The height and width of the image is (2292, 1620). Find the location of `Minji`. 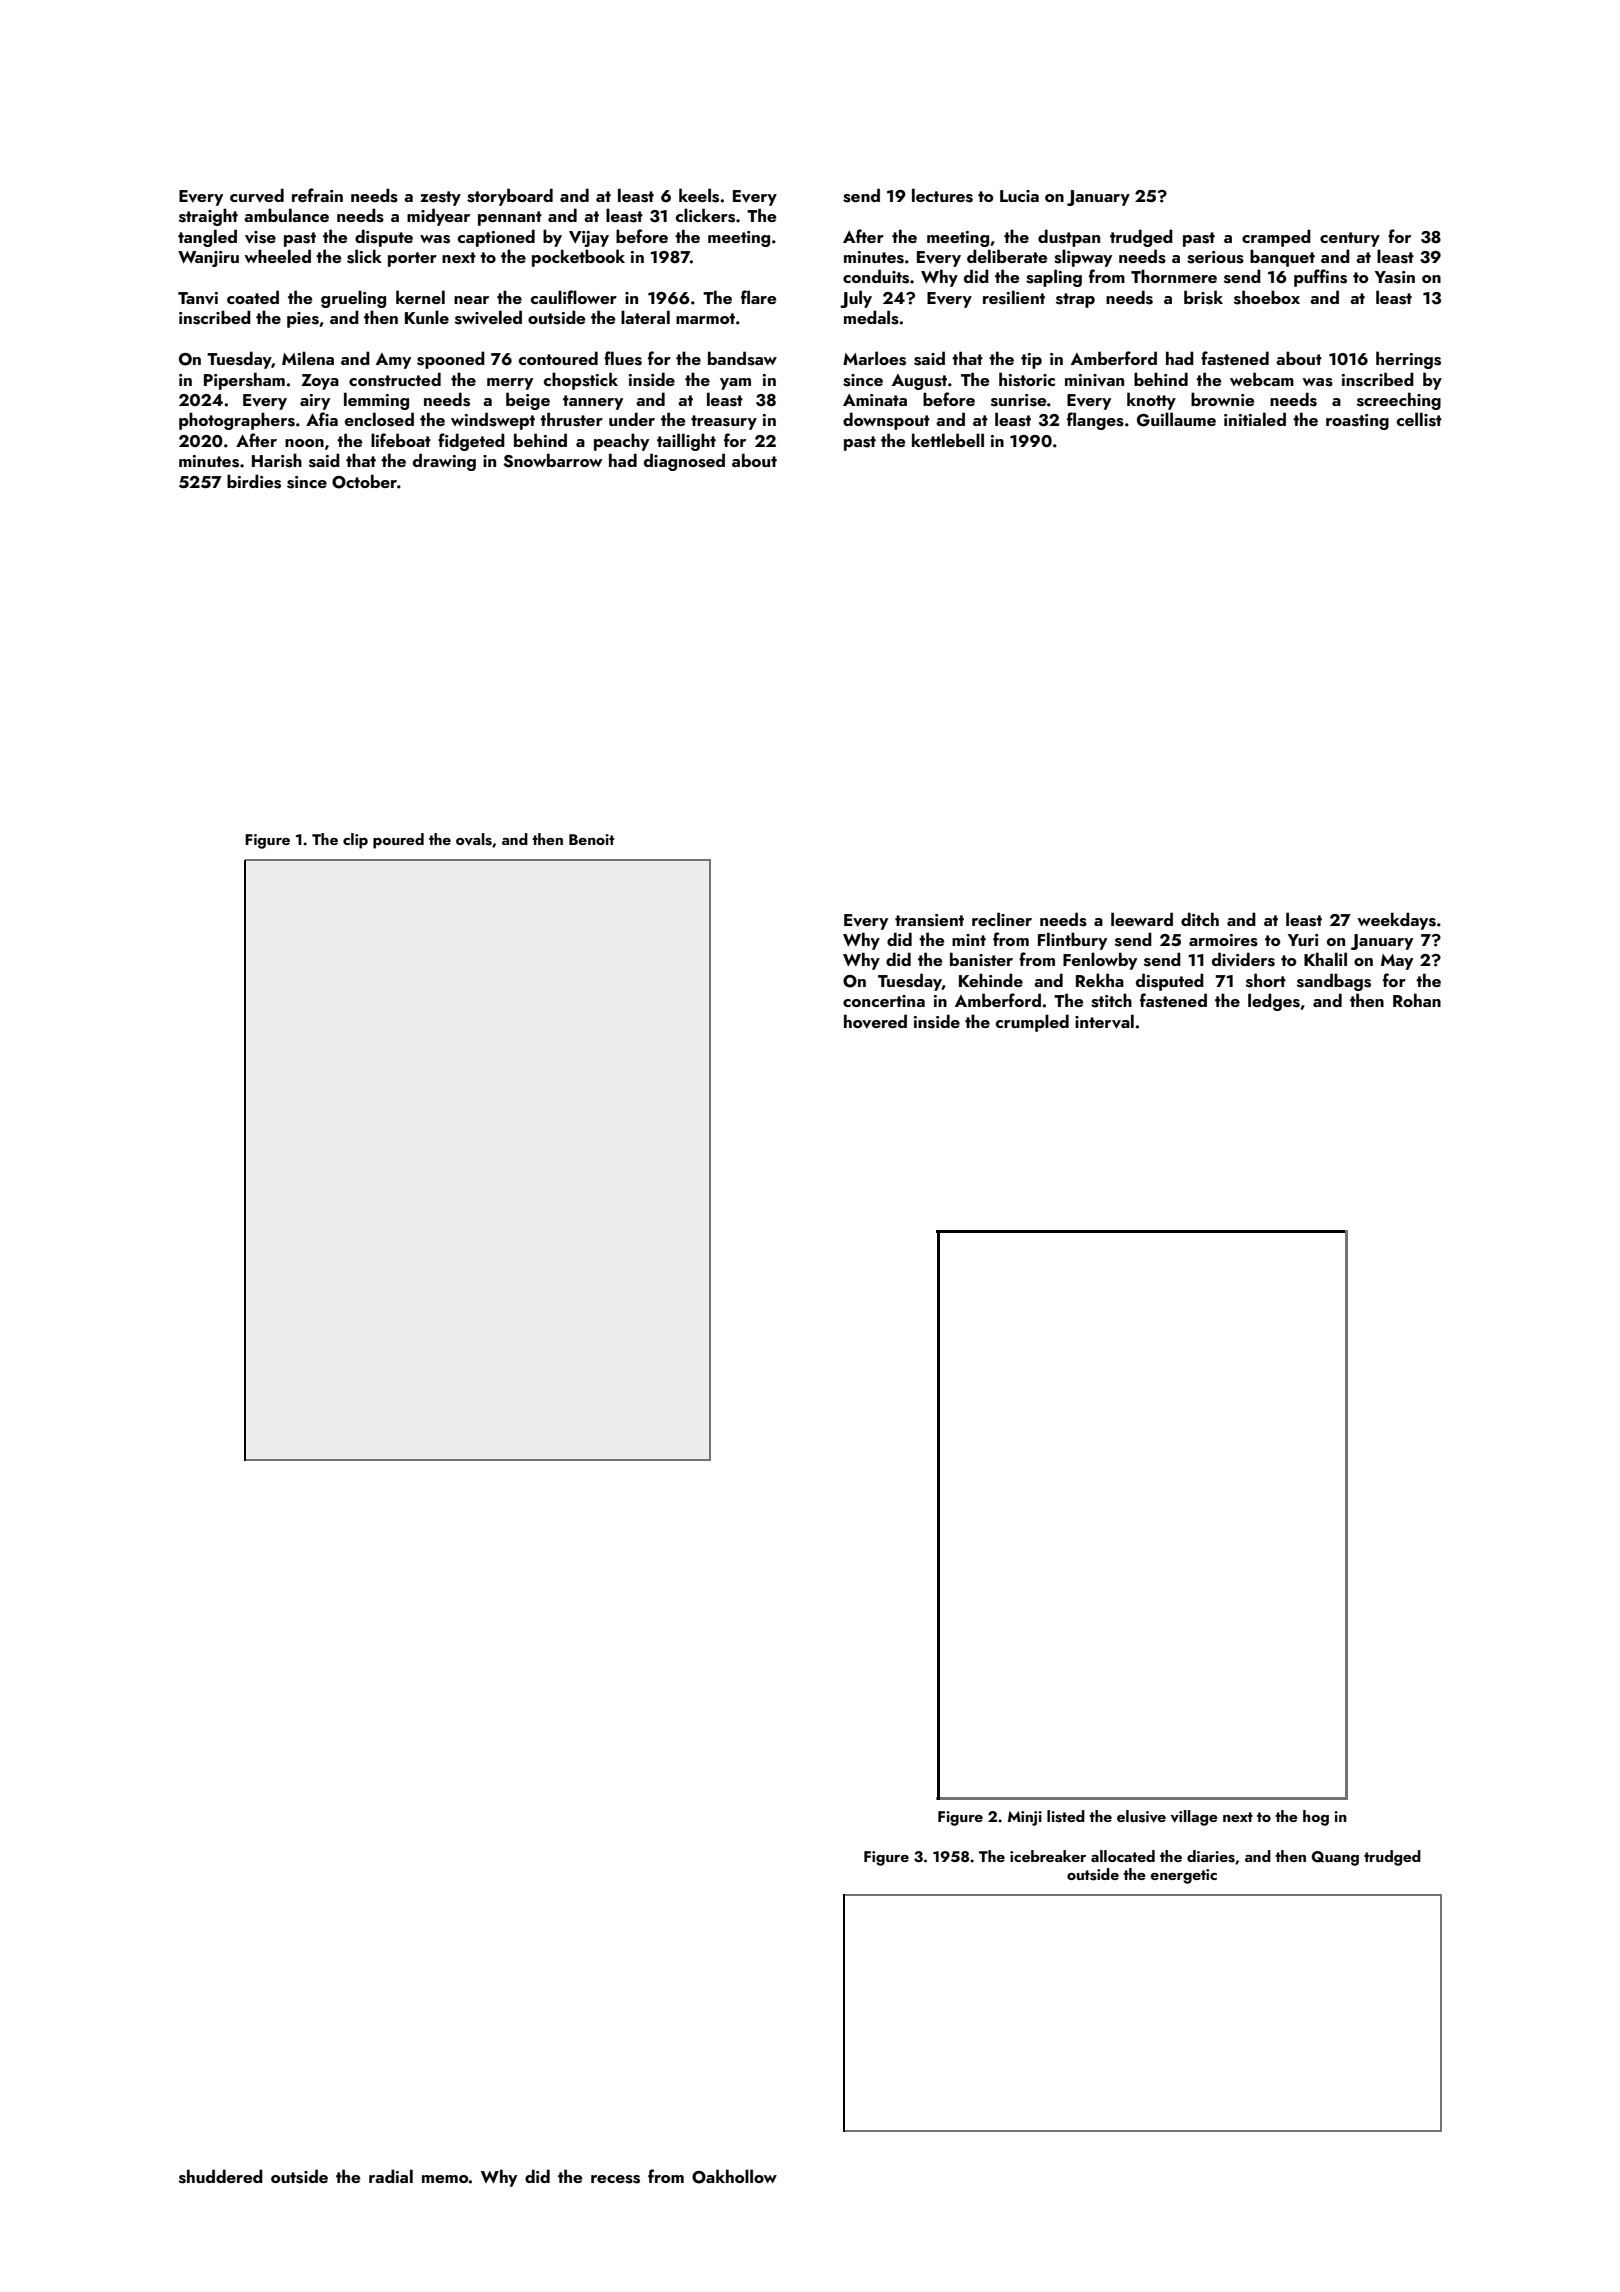

Minji is located at coordinates (1025, 1818).
